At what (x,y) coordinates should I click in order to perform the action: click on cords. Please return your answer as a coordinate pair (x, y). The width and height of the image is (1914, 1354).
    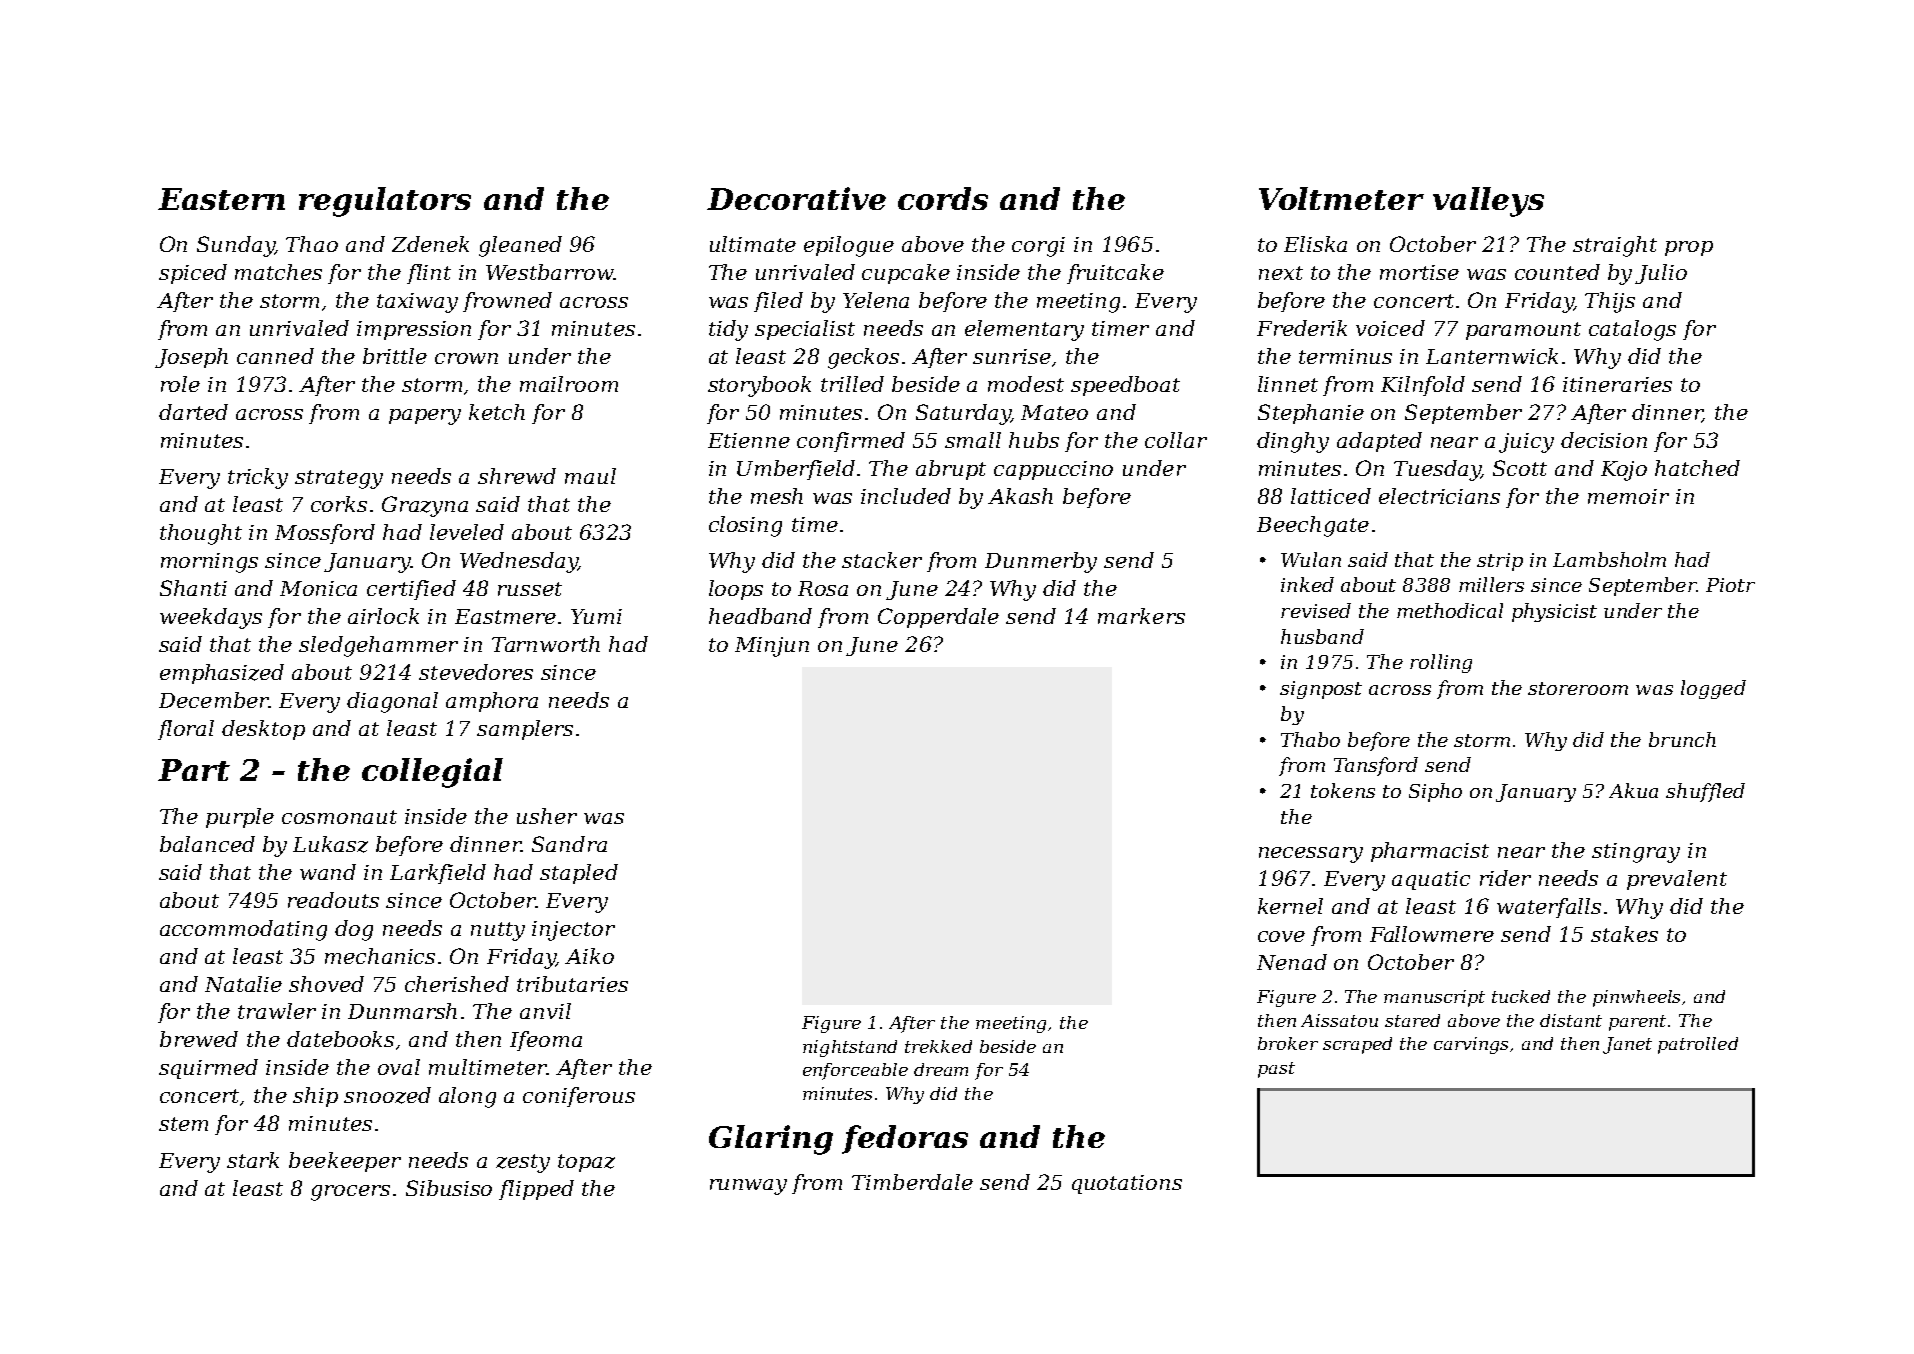
    Looking at the image, I should click on (943, 198).
